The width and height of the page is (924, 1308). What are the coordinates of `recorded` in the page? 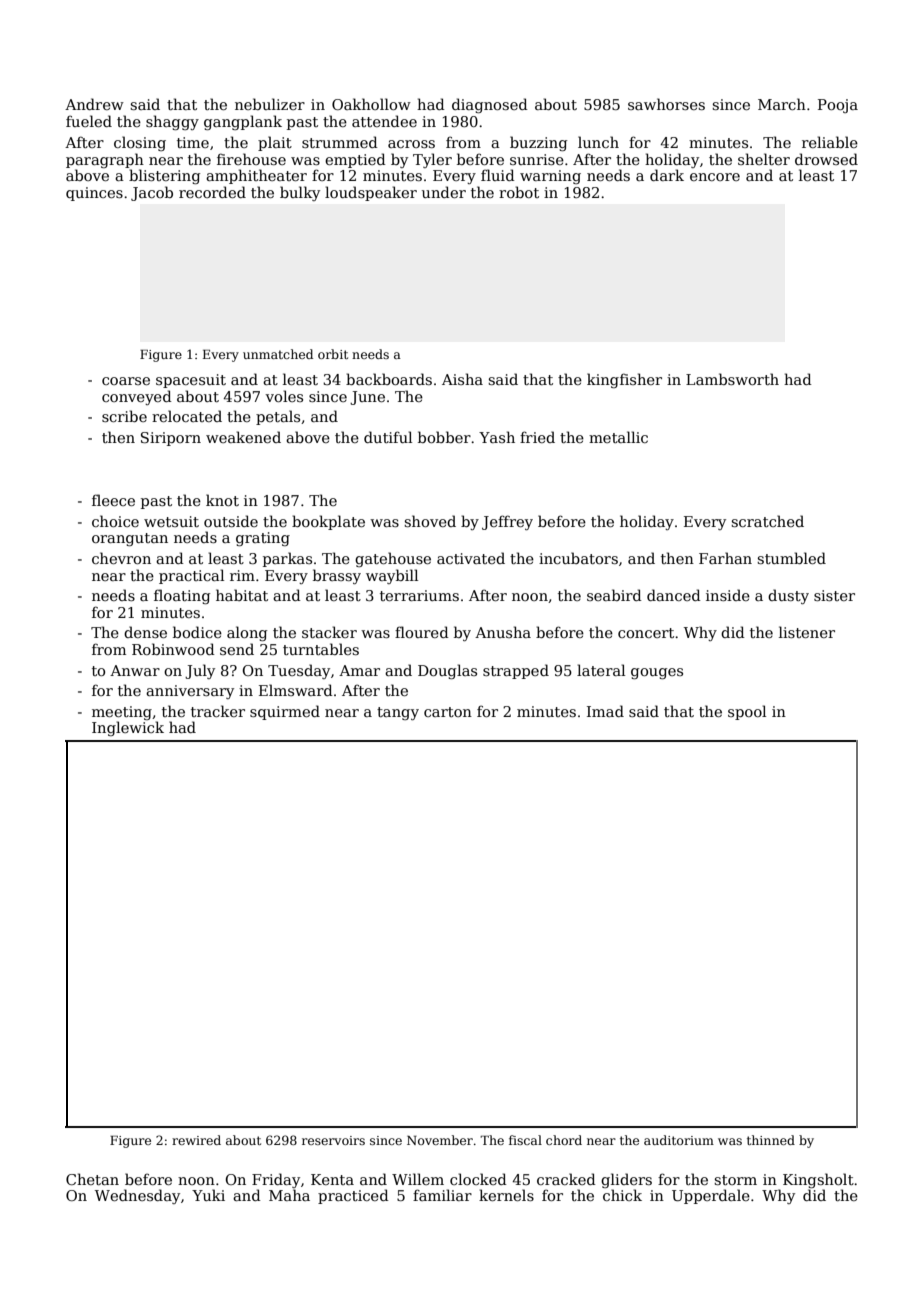 It's located at (212, 192).
